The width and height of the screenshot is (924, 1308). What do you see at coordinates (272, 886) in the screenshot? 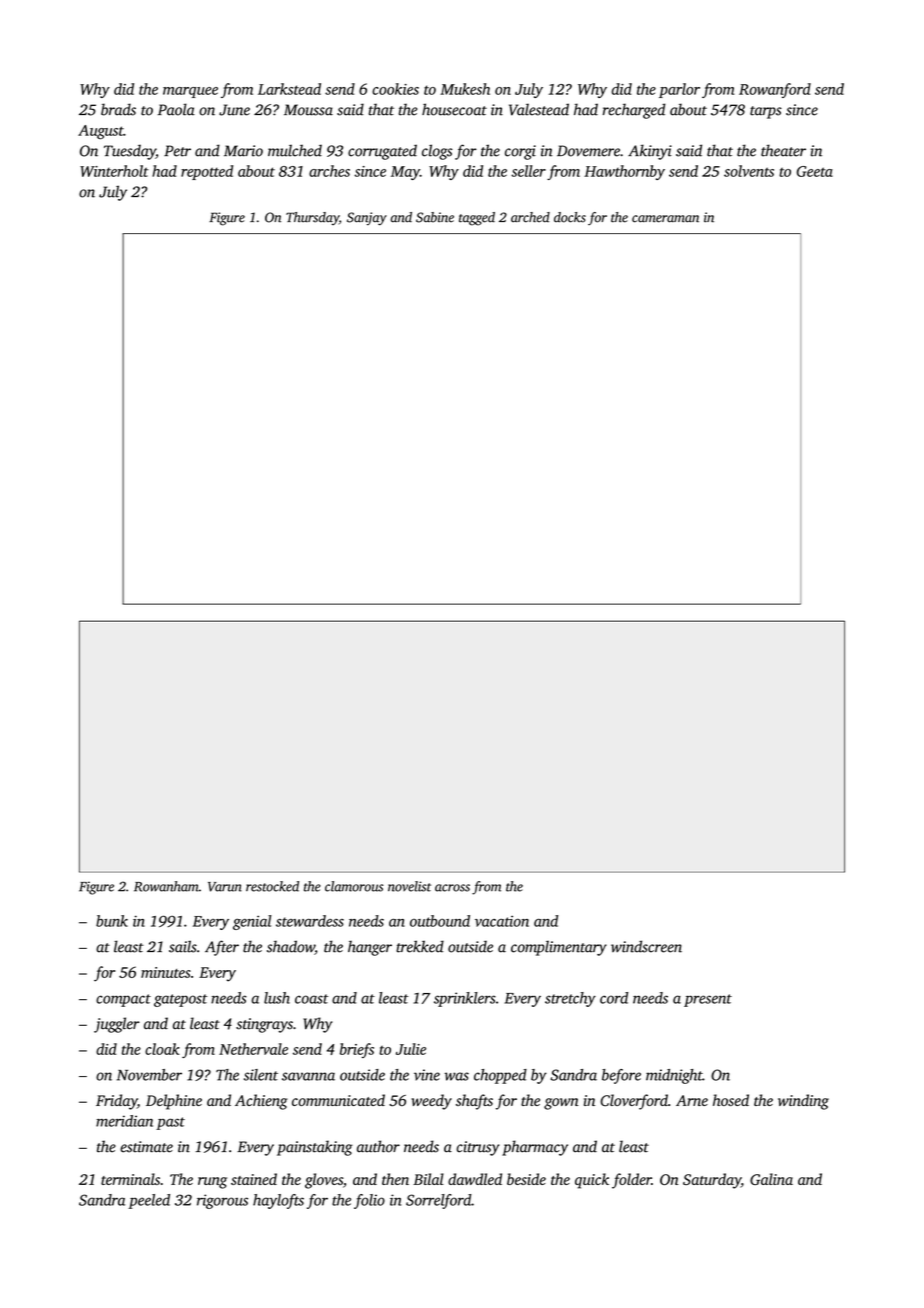
I see `restocked` at bounding box center [272, 886].
